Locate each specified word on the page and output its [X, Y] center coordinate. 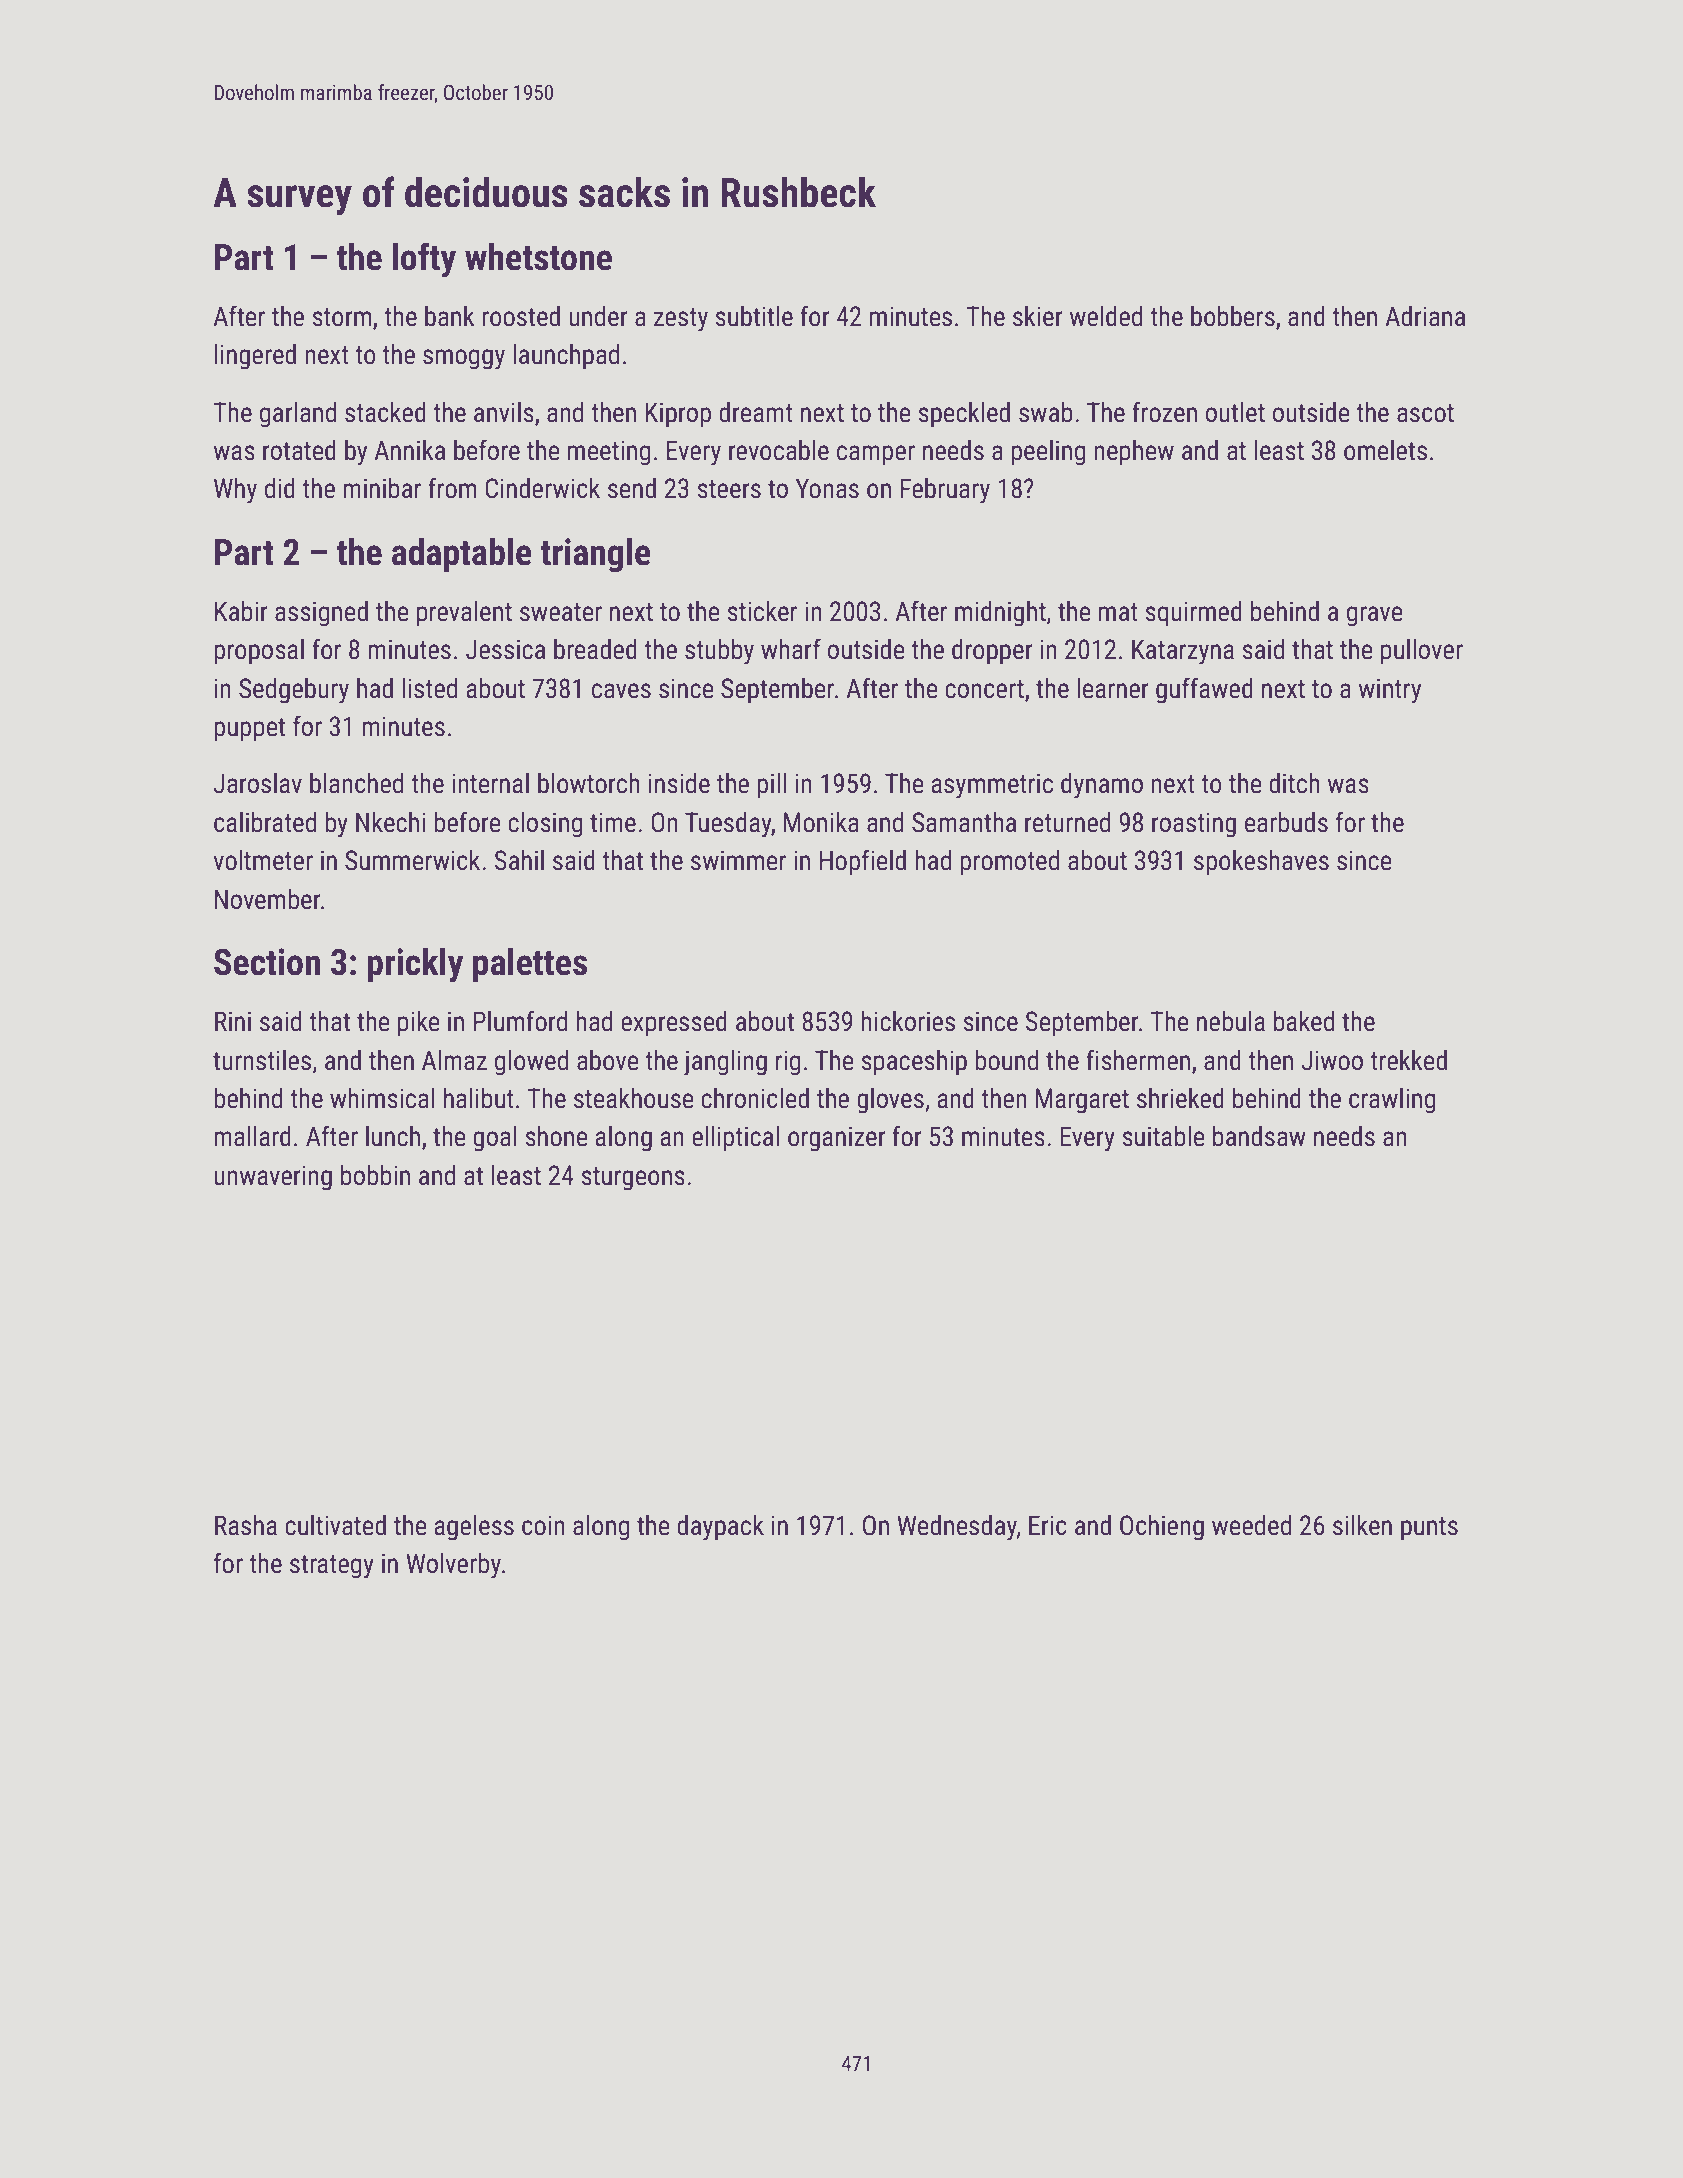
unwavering [273, 1178]
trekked [1408, 1060]
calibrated [265, 822]
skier [1038, 316]
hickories [908, 1021]
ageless [474, 1528]
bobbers [1233, 316]
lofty [424, 260]
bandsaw [1259, 1136]
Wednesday [957, 1528]
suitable [1163, 1136]
